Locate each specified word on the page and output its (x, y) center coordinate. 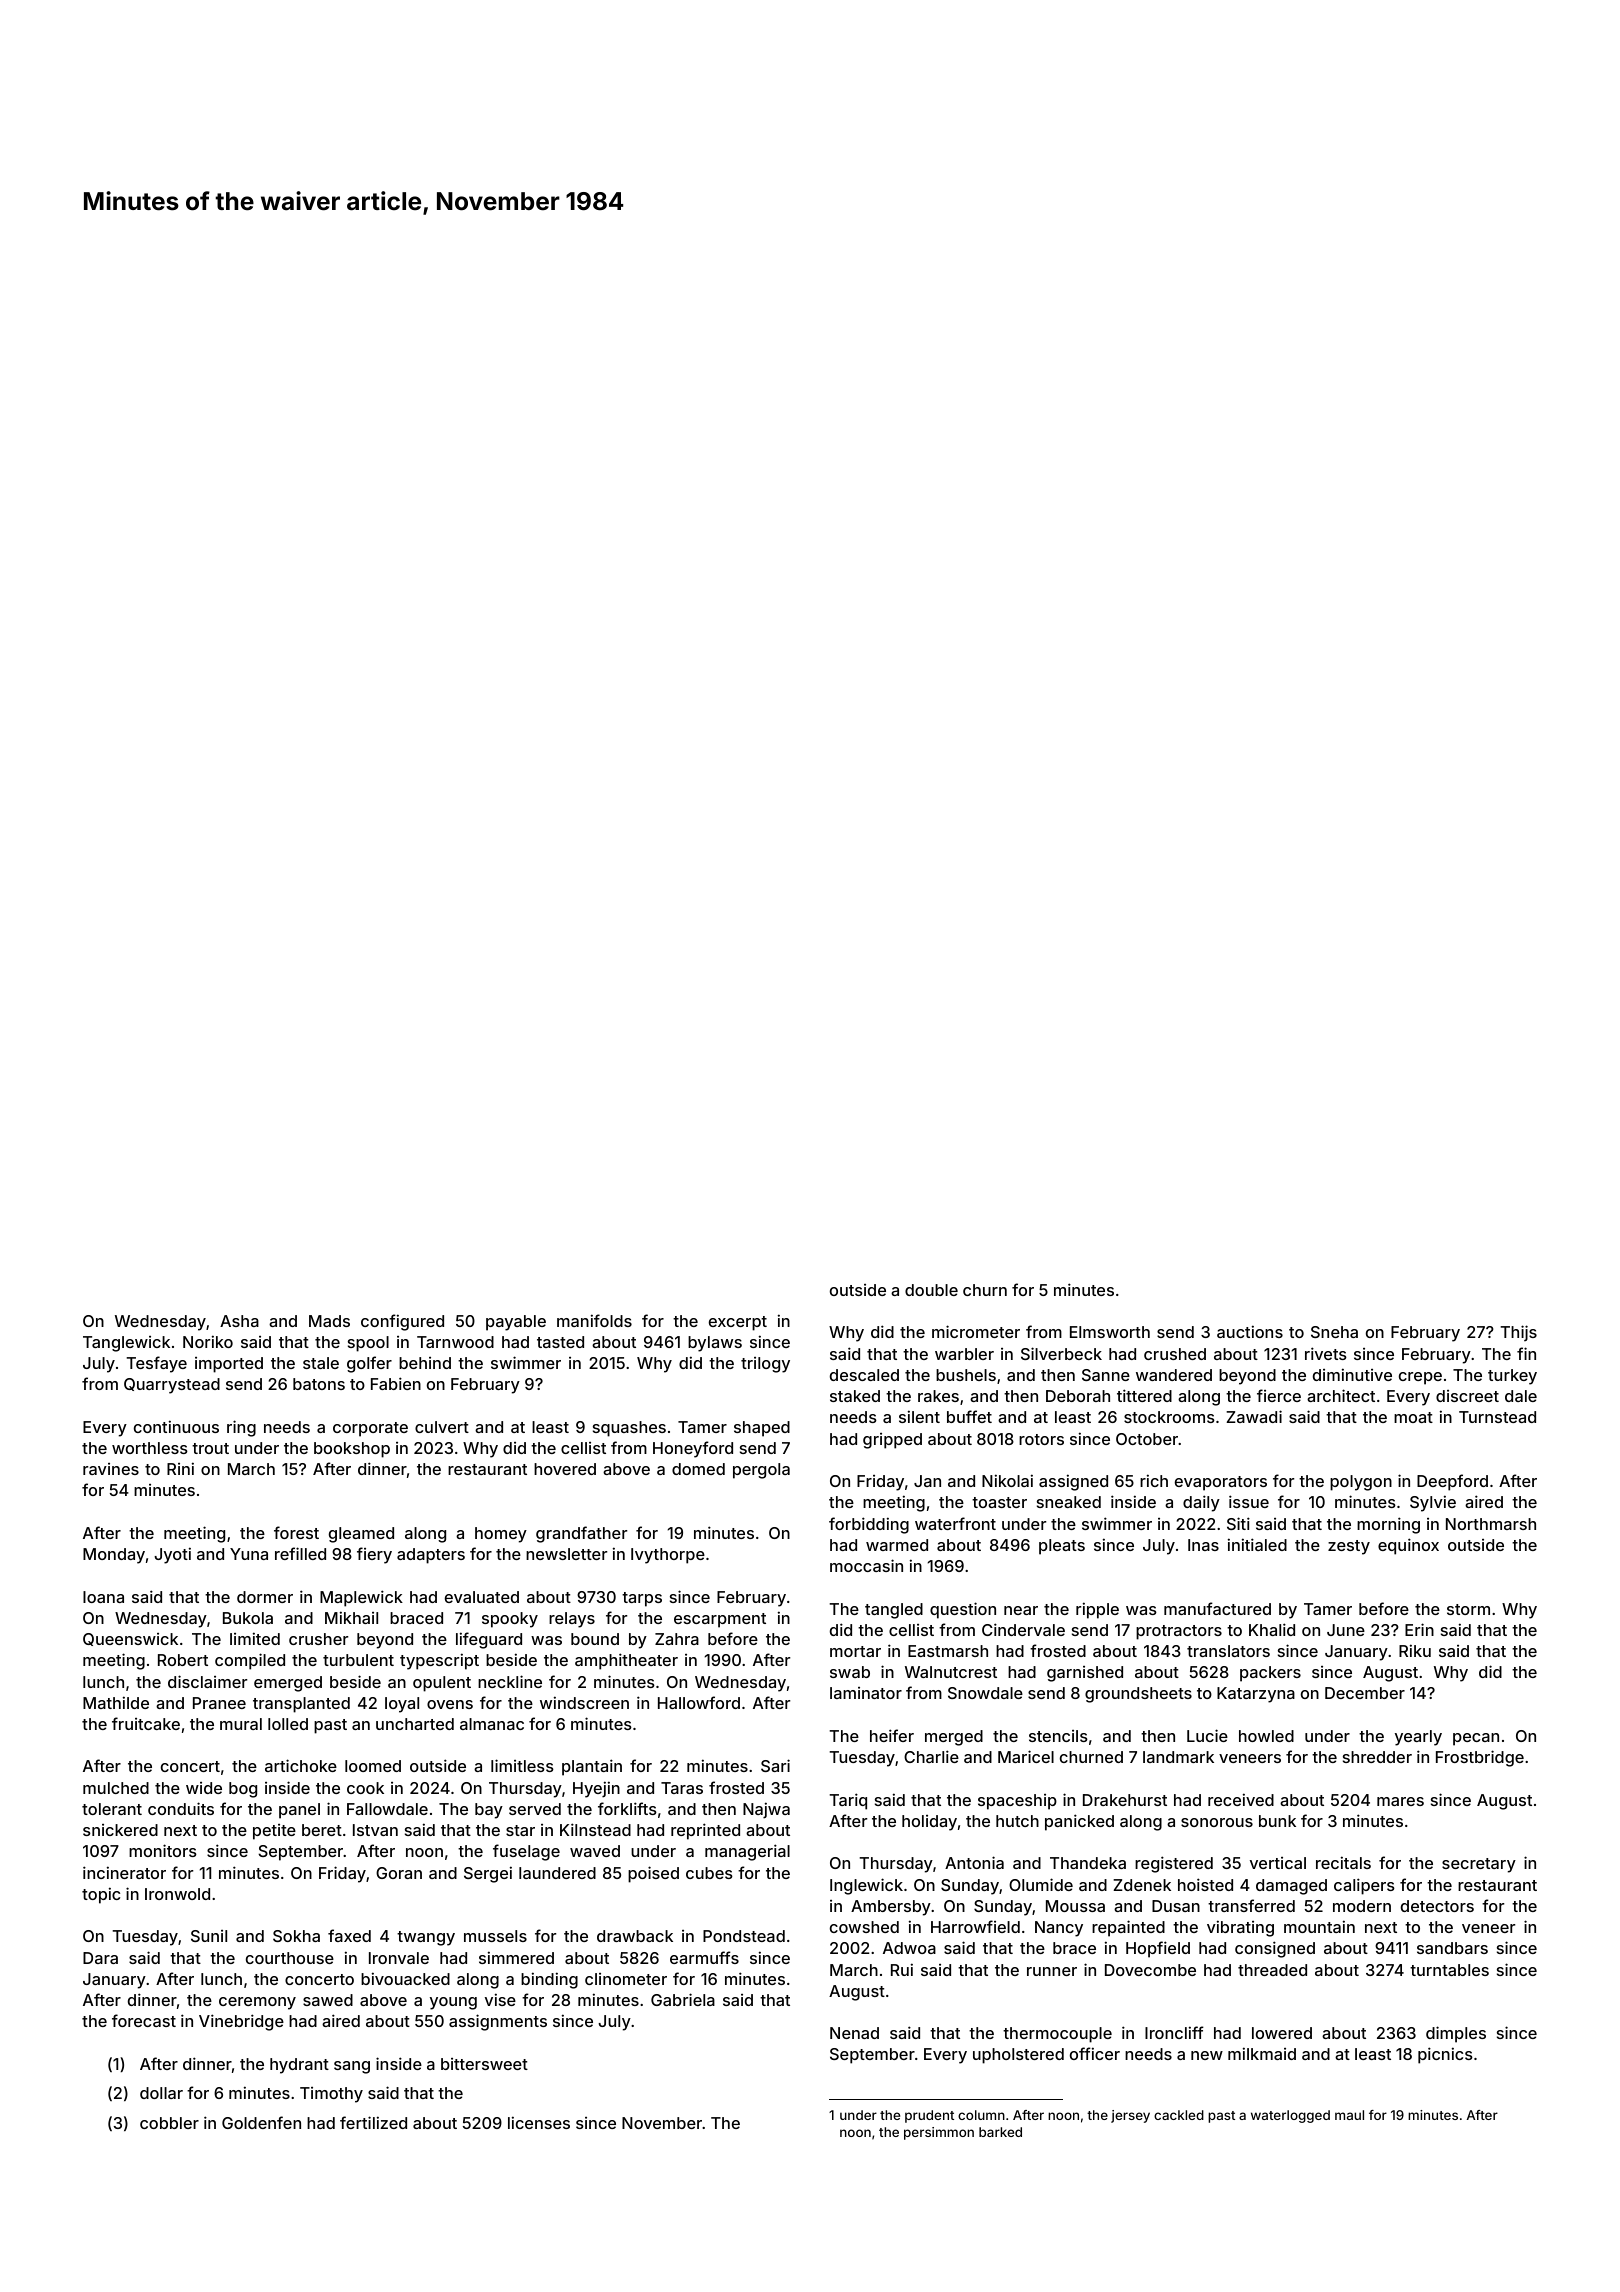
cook (365, 1788)
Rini (180, 1468)
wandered (1174, 1375)
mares (1400, 1801)
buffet (969, 1416)
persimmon (939, 2133)
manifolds (594, 1320)
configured (402, 1322)
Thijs (1518, 1333)
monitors (163, 1850)
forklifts (627, 1808)
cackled (1179, 2115)
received (1241, 1799)
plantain (592, 1767)
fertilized (373, 2122)
